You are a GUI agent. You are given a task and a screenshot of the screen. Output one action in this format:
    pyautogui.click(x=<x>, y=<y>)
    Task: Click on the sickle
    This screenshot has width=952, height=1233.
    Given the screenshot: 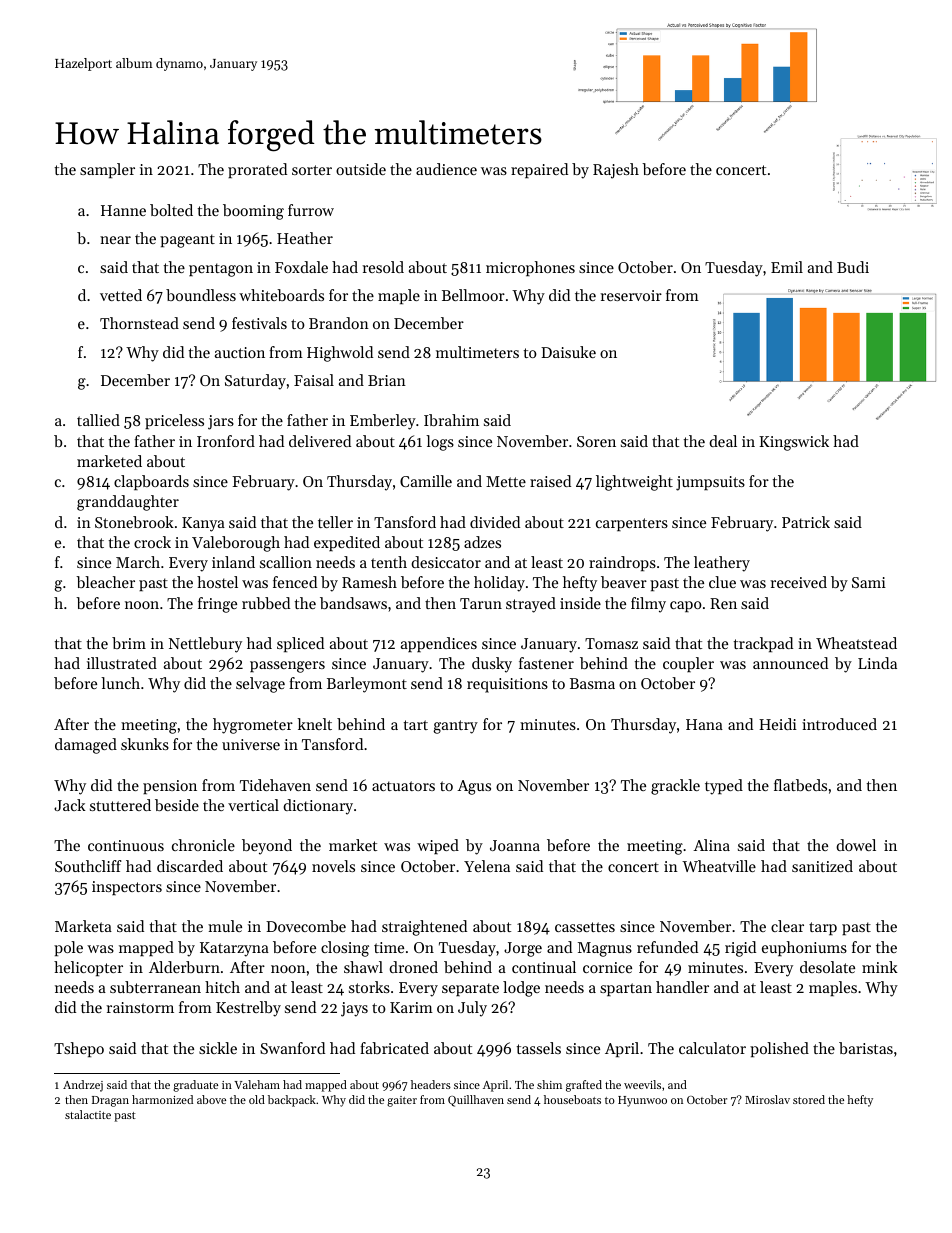 What is the action you would take?
    pyautogui.click(x=218, y=1048)
